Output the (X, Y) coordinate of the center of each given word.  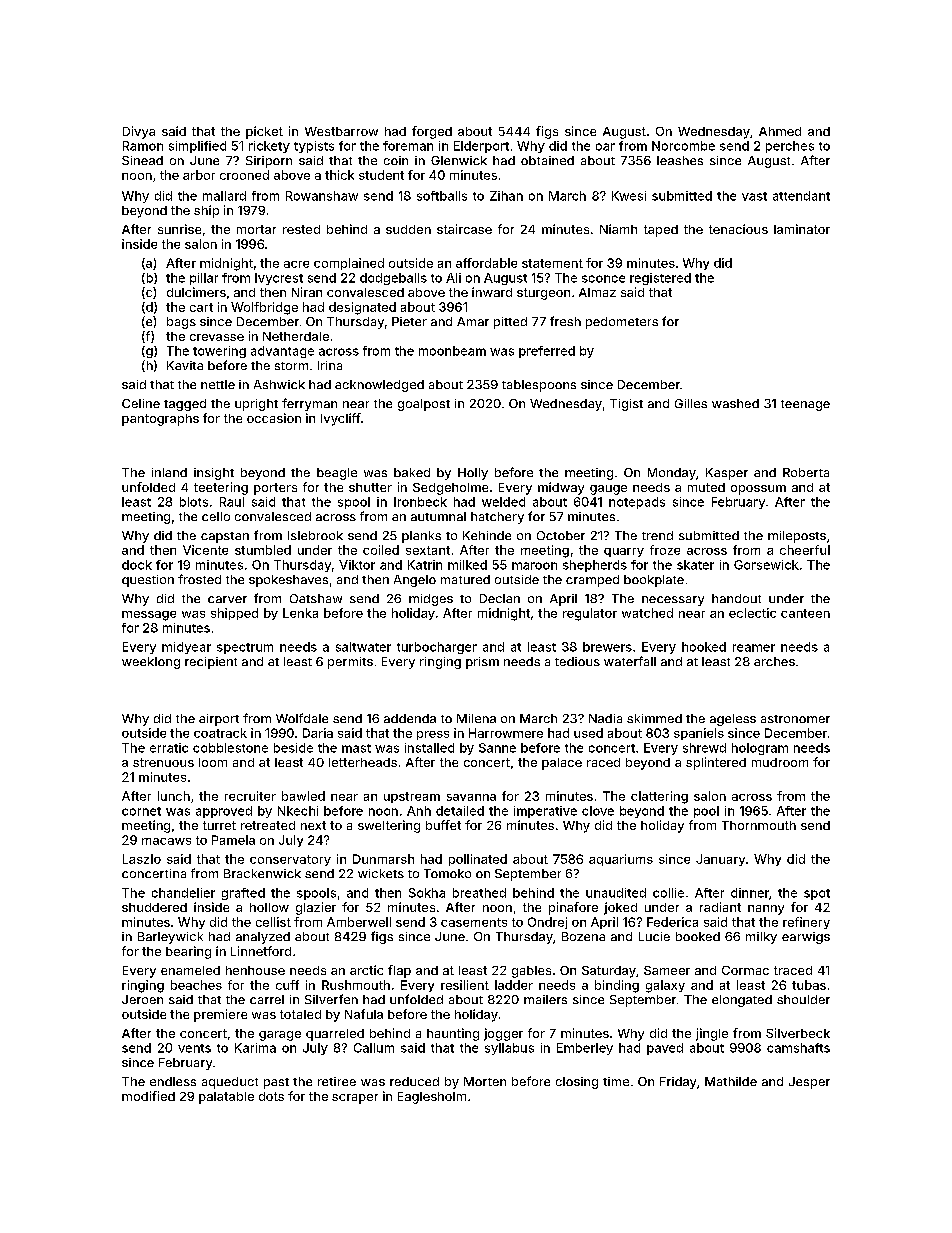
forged (432, 132)
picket (264, 132)
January (720, 860)
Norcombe (683, 146)
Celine (141, 403)
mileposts (797, 537)
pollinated (478, 860)
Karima (255, 1048)
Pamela (233, 840)
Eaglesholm (432, 1098)
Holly (473, 474)
